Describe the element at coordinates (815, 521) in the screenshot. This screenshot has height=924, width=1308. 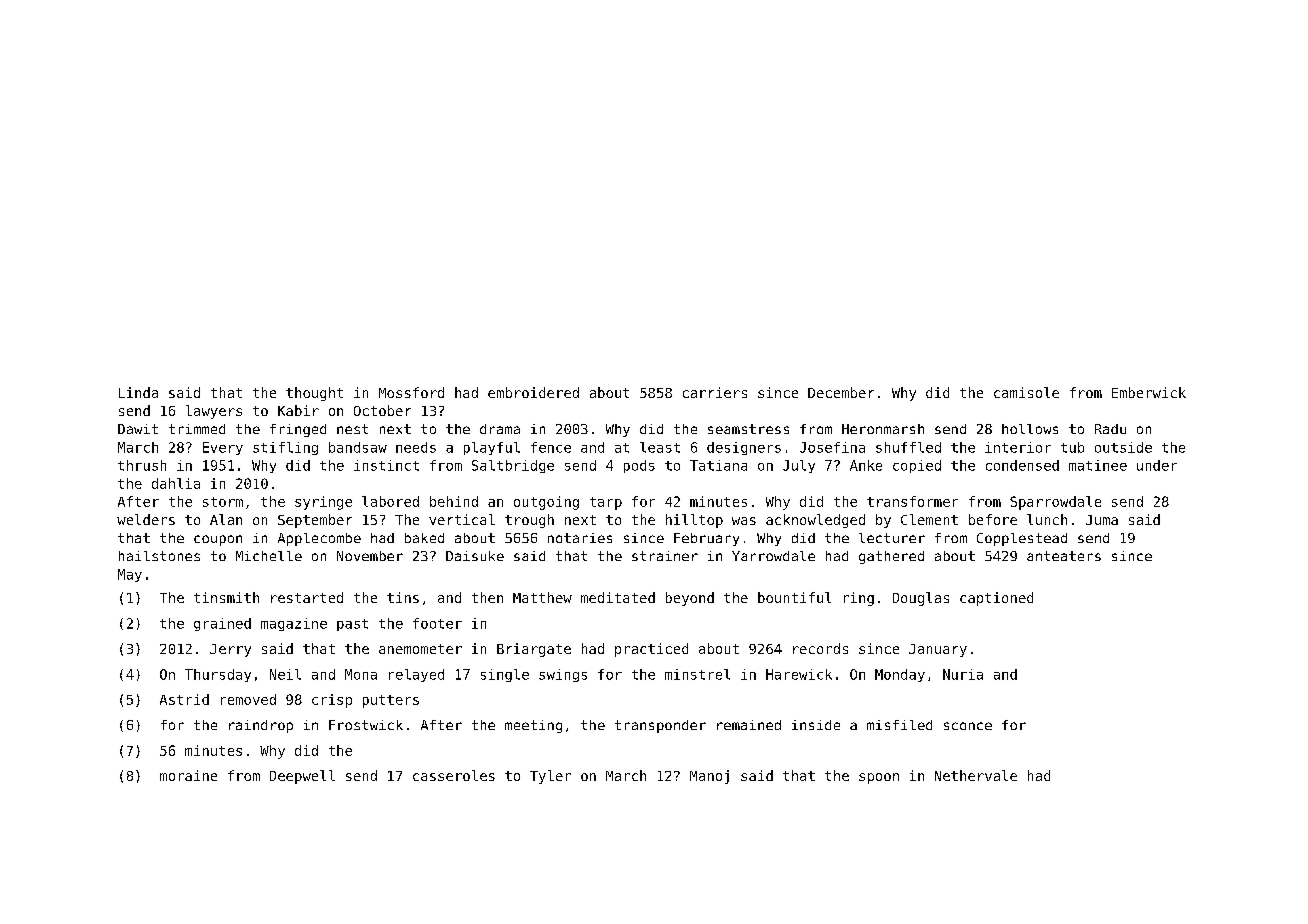
I see `acknowledged` at that location.
